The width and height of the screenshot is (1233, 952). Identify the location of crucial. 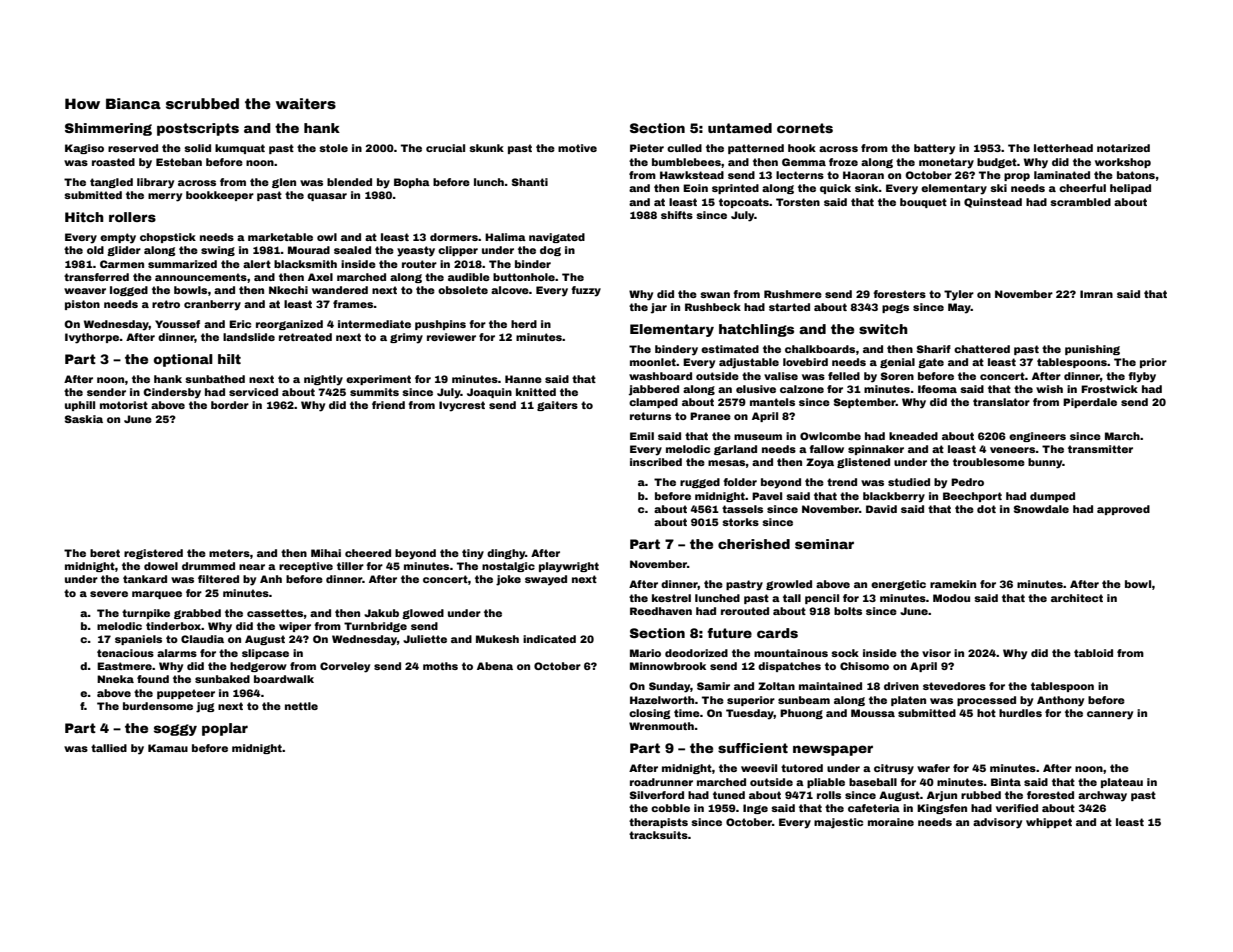
(445, 148).
